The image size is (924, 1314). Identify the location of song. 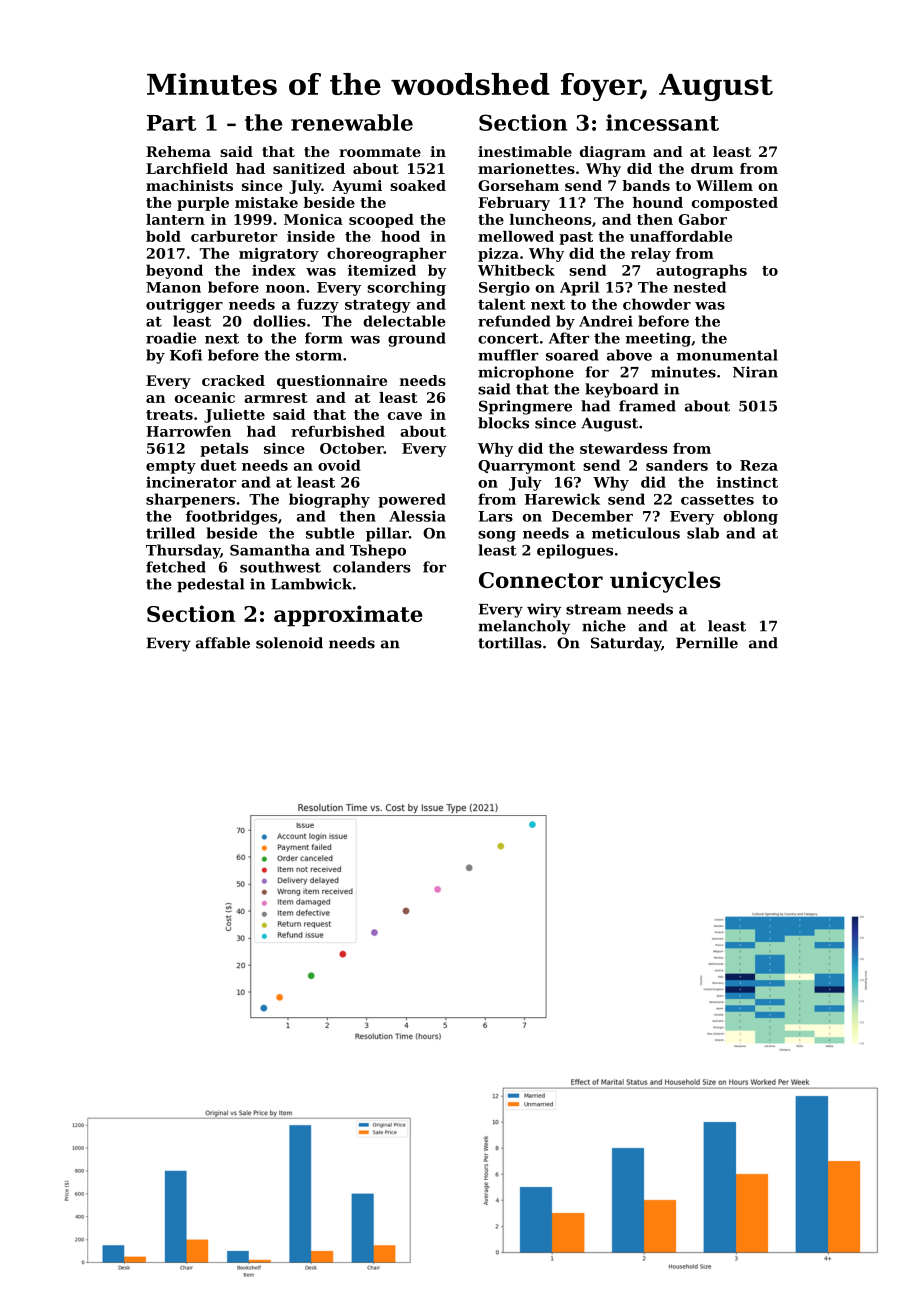
(497, 536).
